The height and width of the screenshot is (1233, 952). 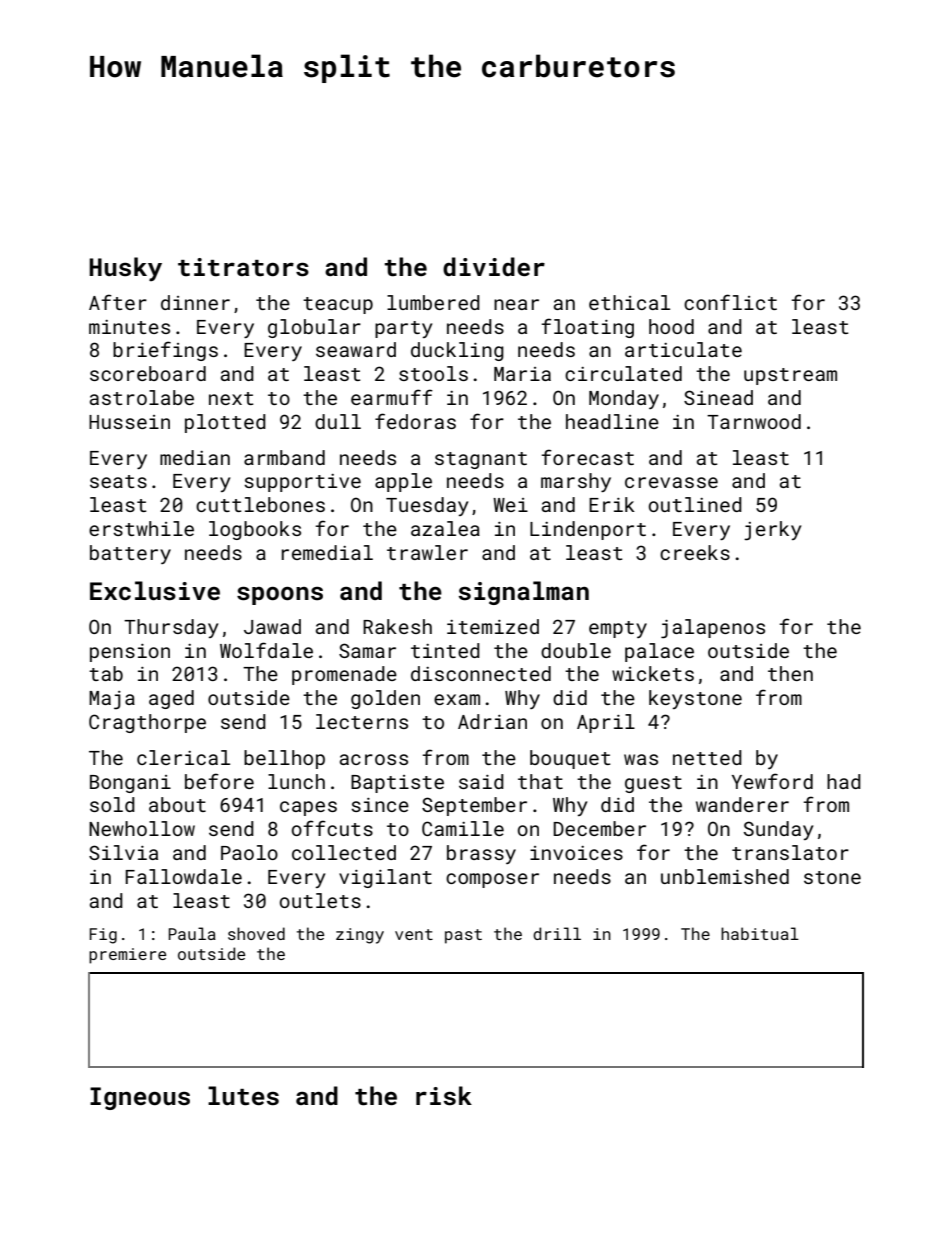 I want to click on conflict, so click(x=730, y=302).
